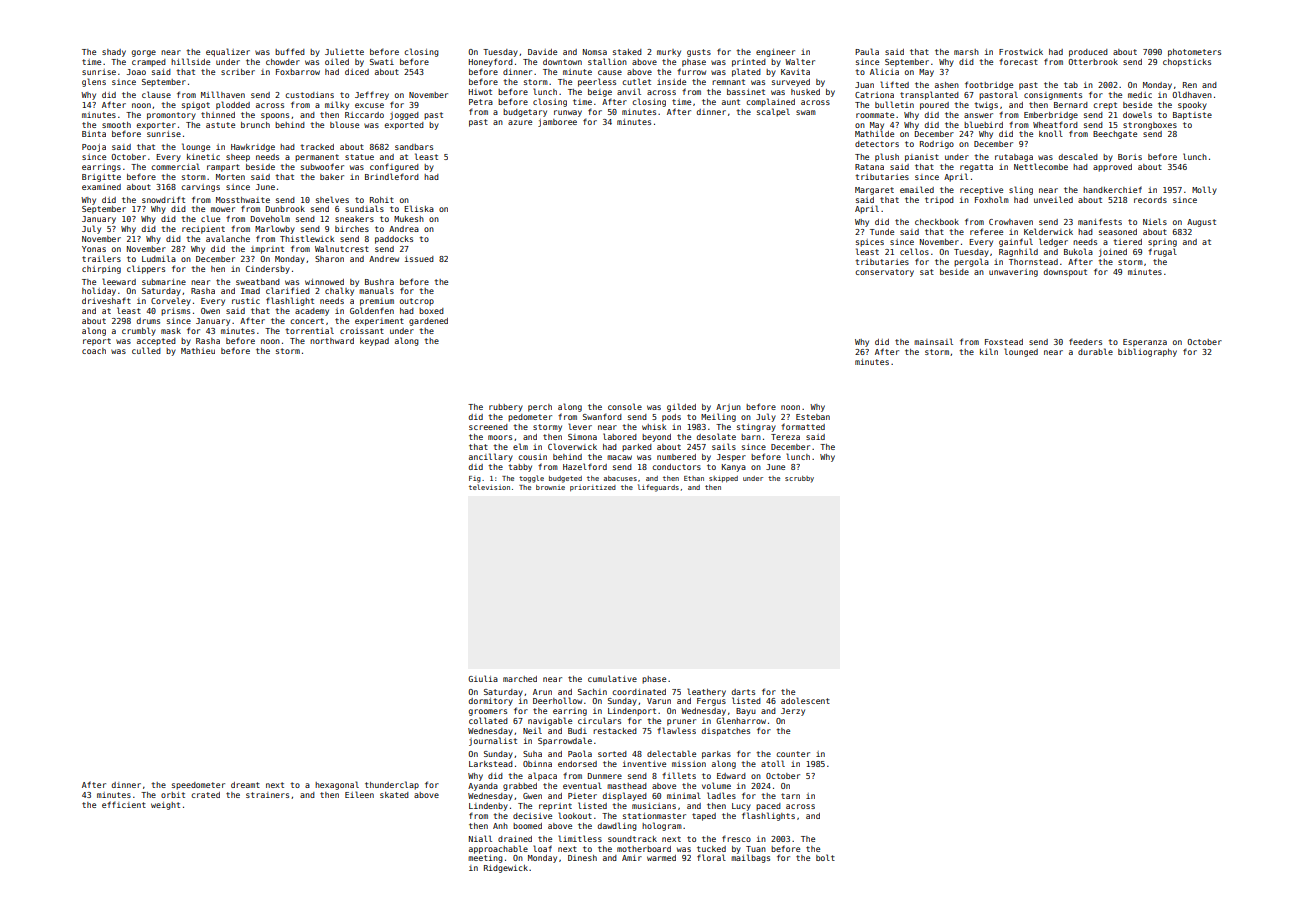  I want to click on Baptiste, so click(1192, 116).
